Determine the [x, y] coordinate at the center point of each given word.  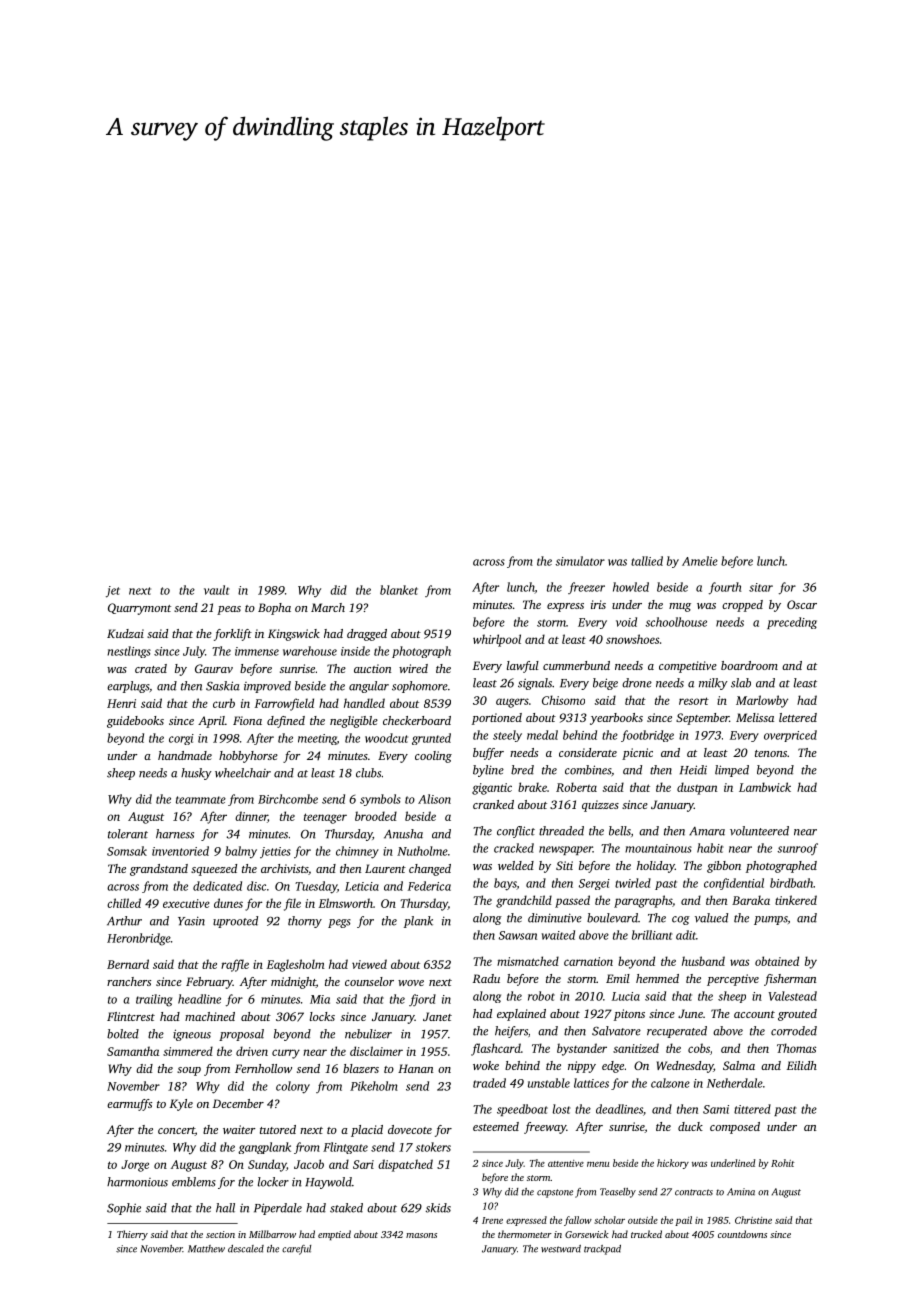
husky [196, 774]
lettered [798, 717]
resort [694, 701]
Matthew [206, 1249]
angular [369, 687]
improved [267, 687]
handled [364, 703]
